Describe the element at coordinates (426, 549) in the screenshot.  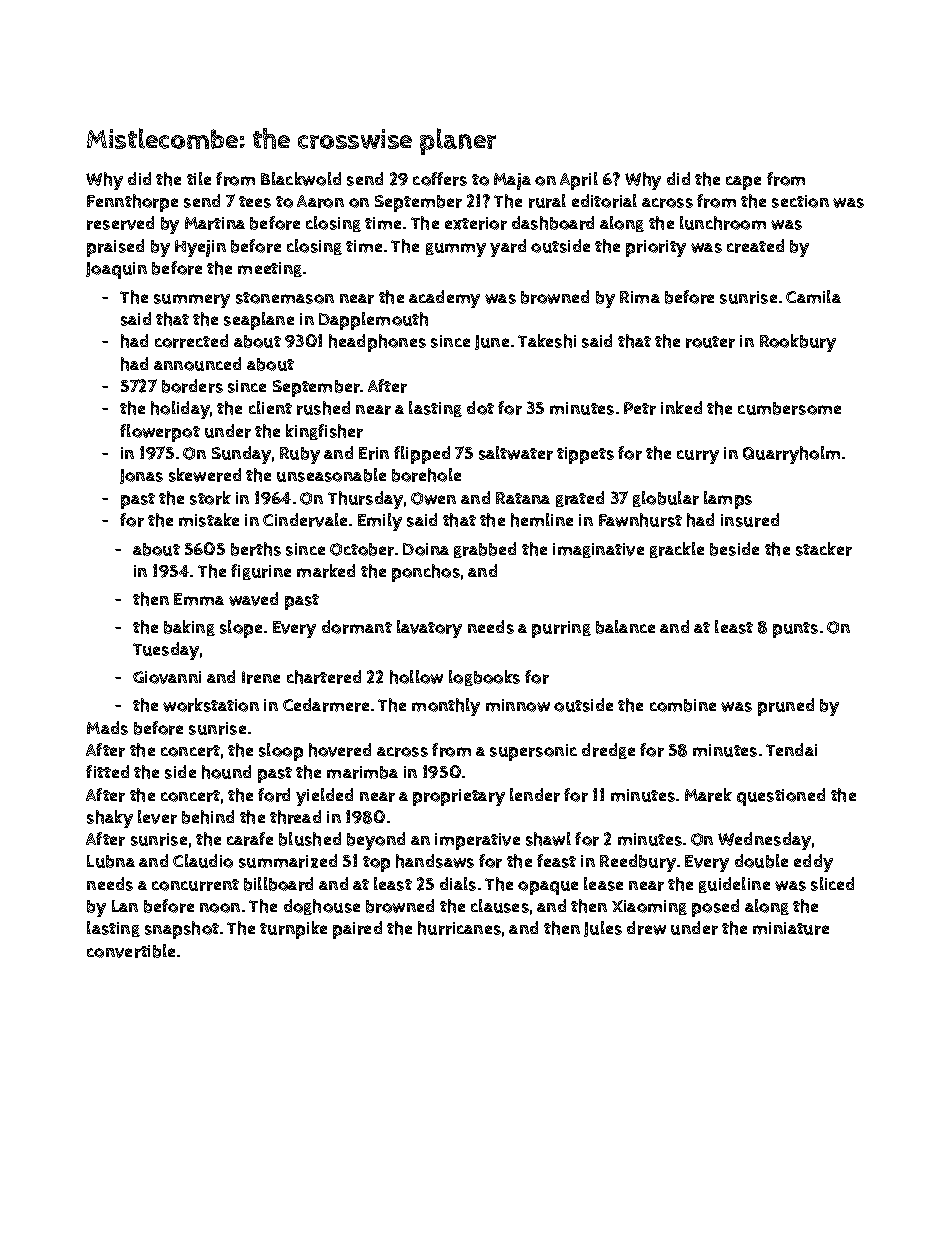
I see `Doina` at that location.
